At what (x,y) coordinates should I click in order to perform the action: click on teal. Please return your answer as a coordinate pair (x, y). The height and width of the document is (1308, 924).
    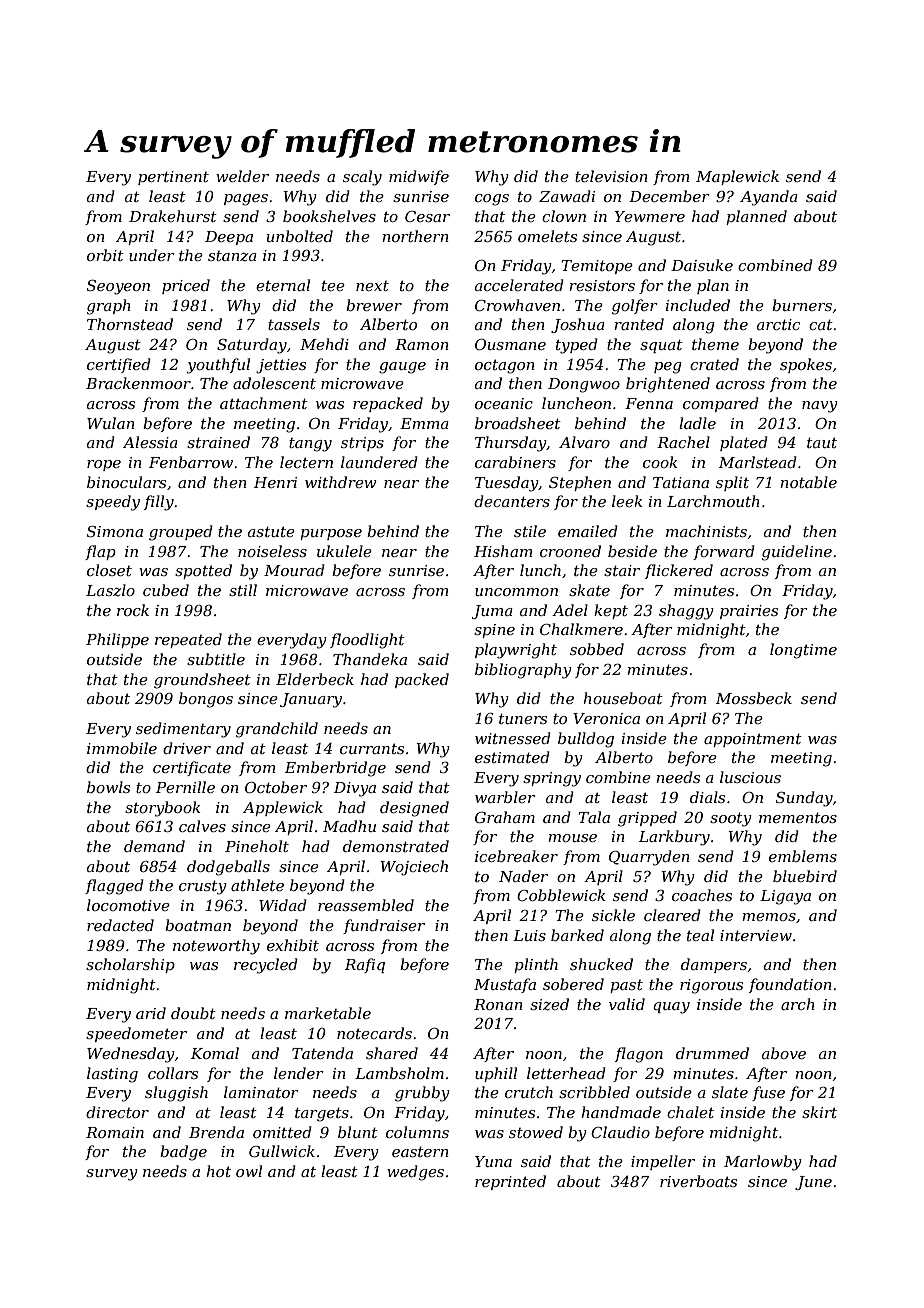
    Looking at the image, I should click on (700, 935).
